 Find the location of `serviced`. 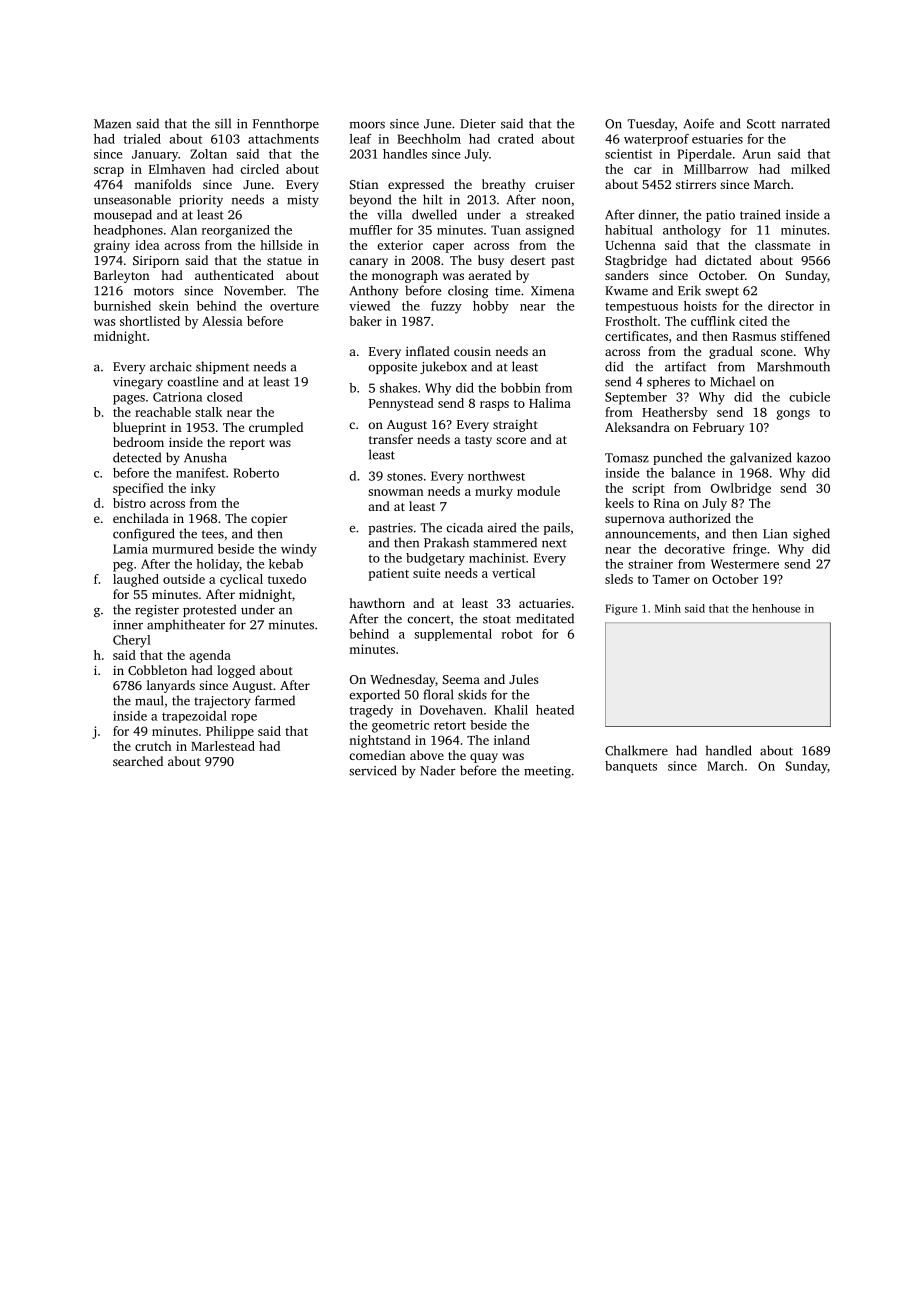

serviced is located at coordinates (373, 770).
